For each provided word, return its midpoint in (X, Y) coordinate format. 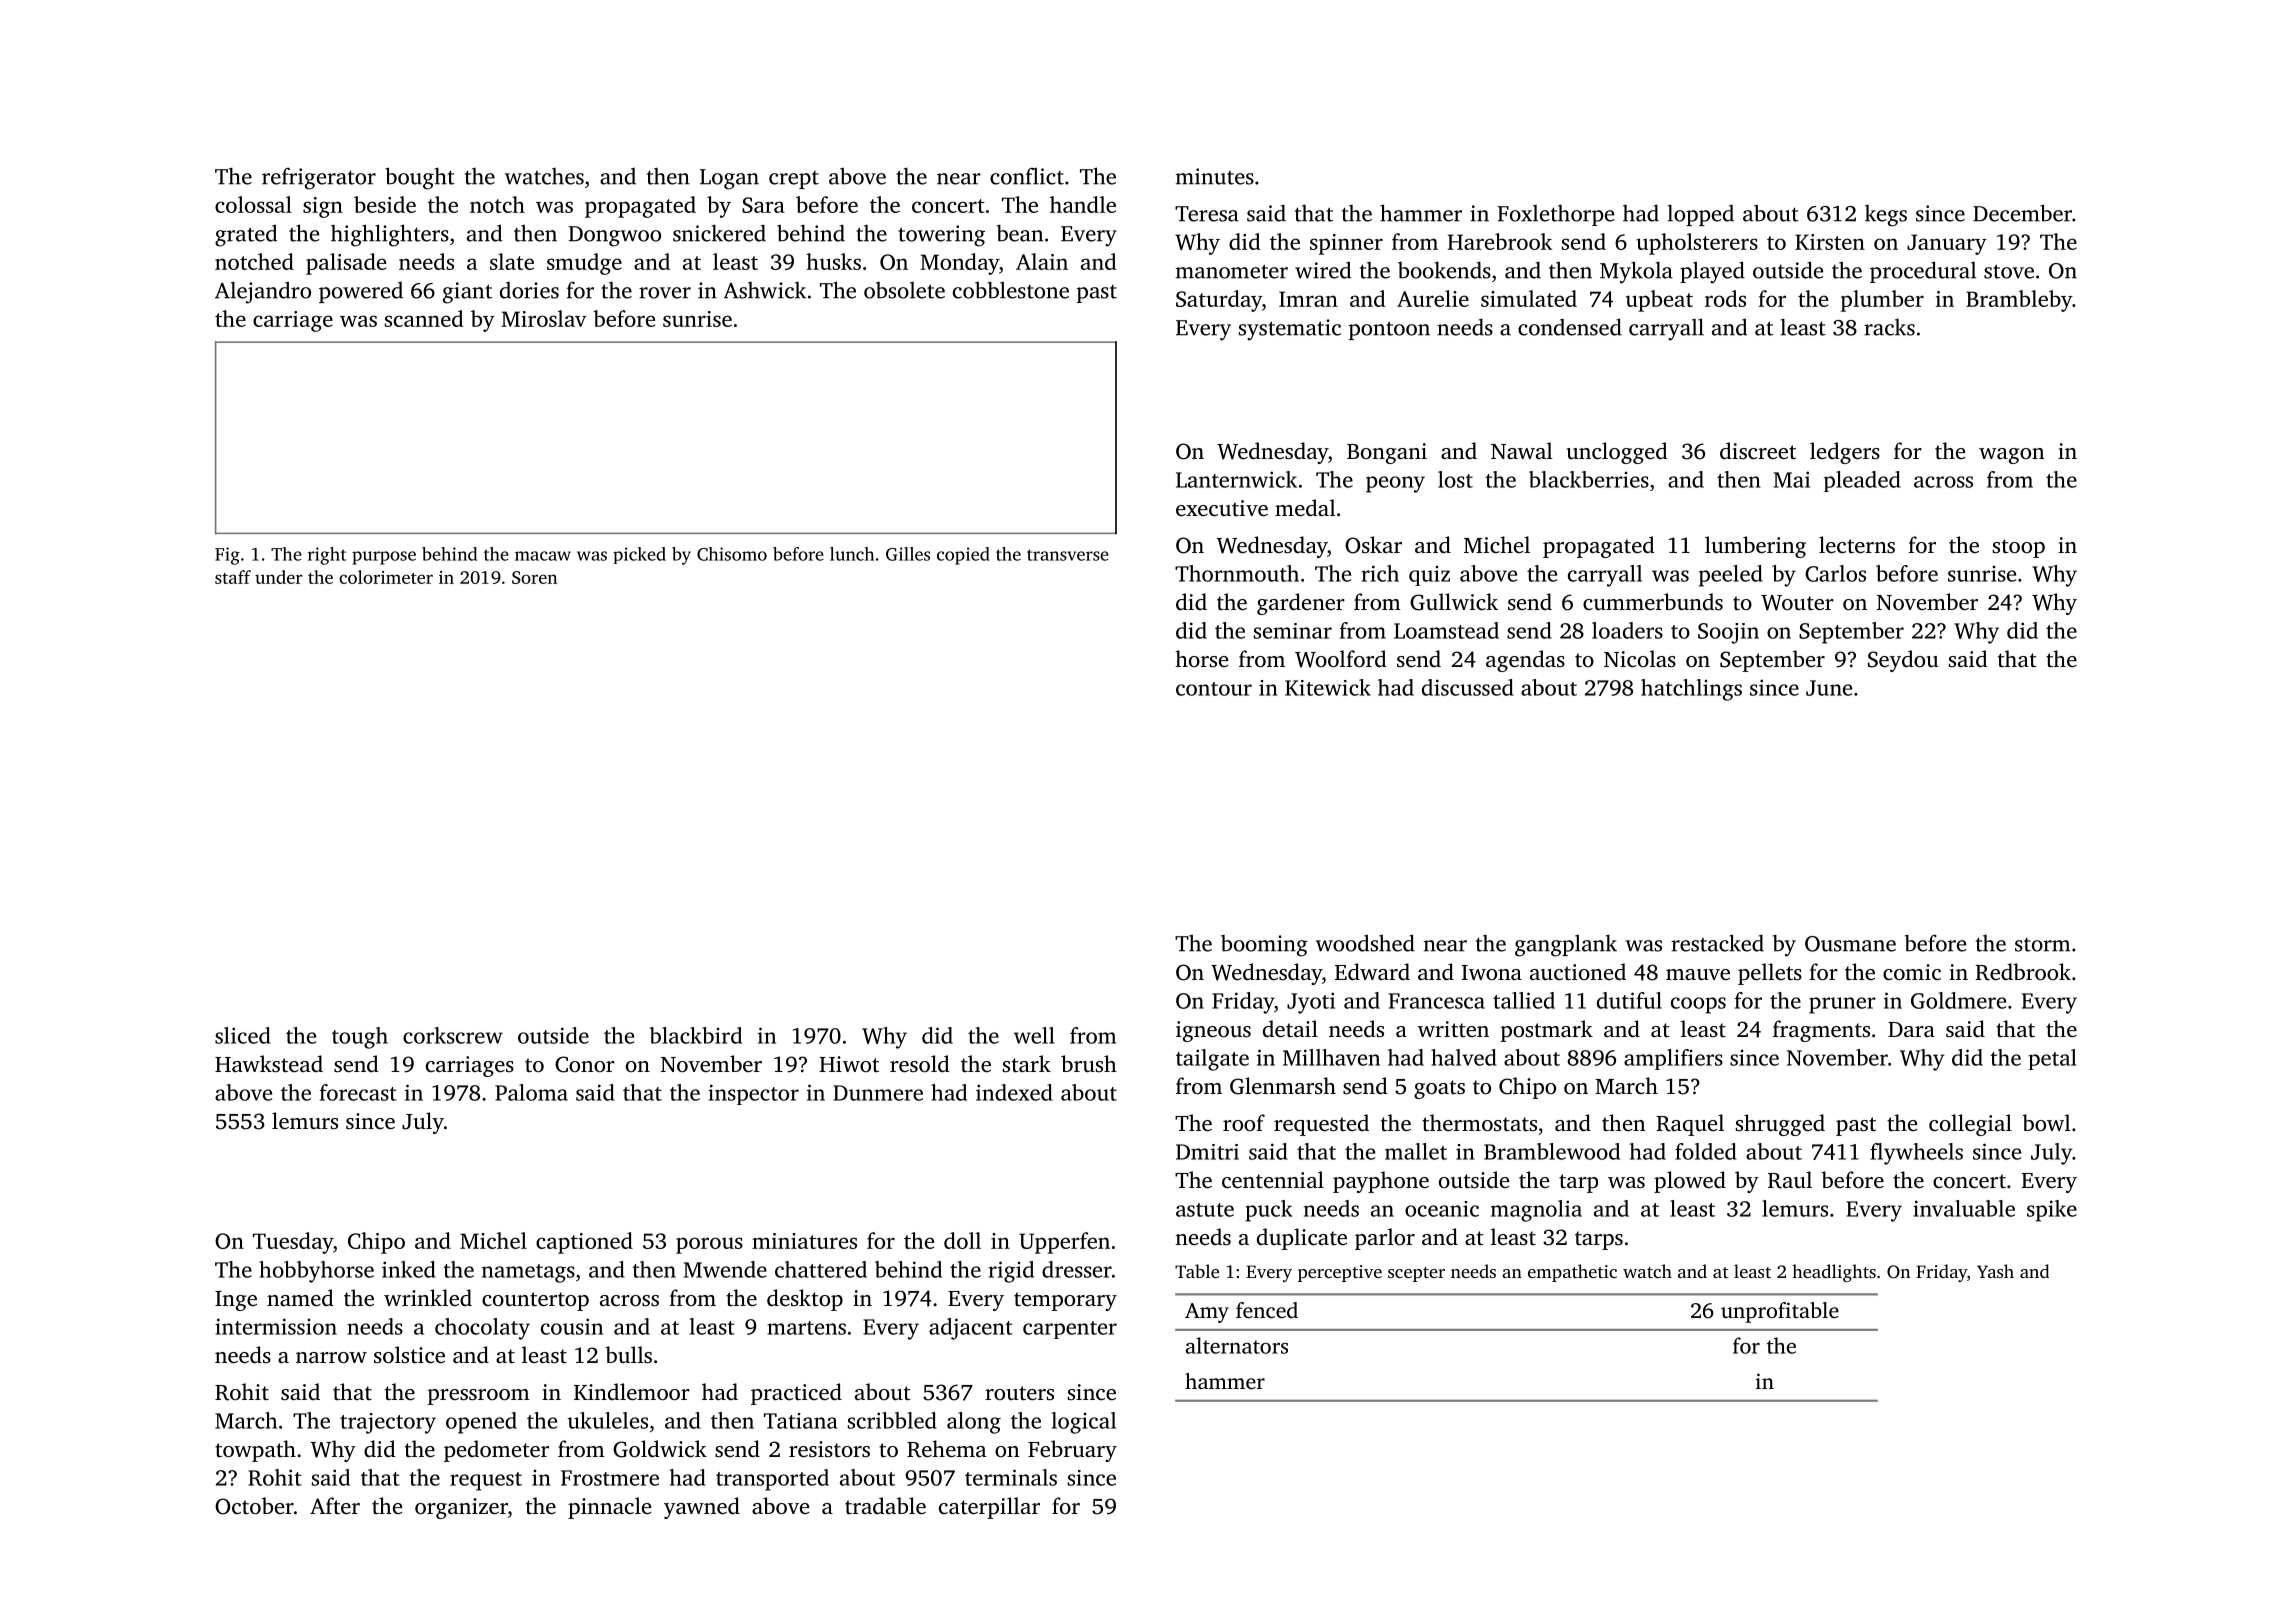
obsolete (904, 290)
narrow (331, 1357)
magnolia (1536, 1211)
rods (1725, 298)
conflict (1027, 176)
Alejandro (263, 292)
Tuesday (293, 1243)
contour (1214, 689)
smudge (584, 264)
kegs (1886, 216)
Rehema (947, 1449)
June (1829, 688)
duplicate (1302, 1239)
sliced (243, 1035)
